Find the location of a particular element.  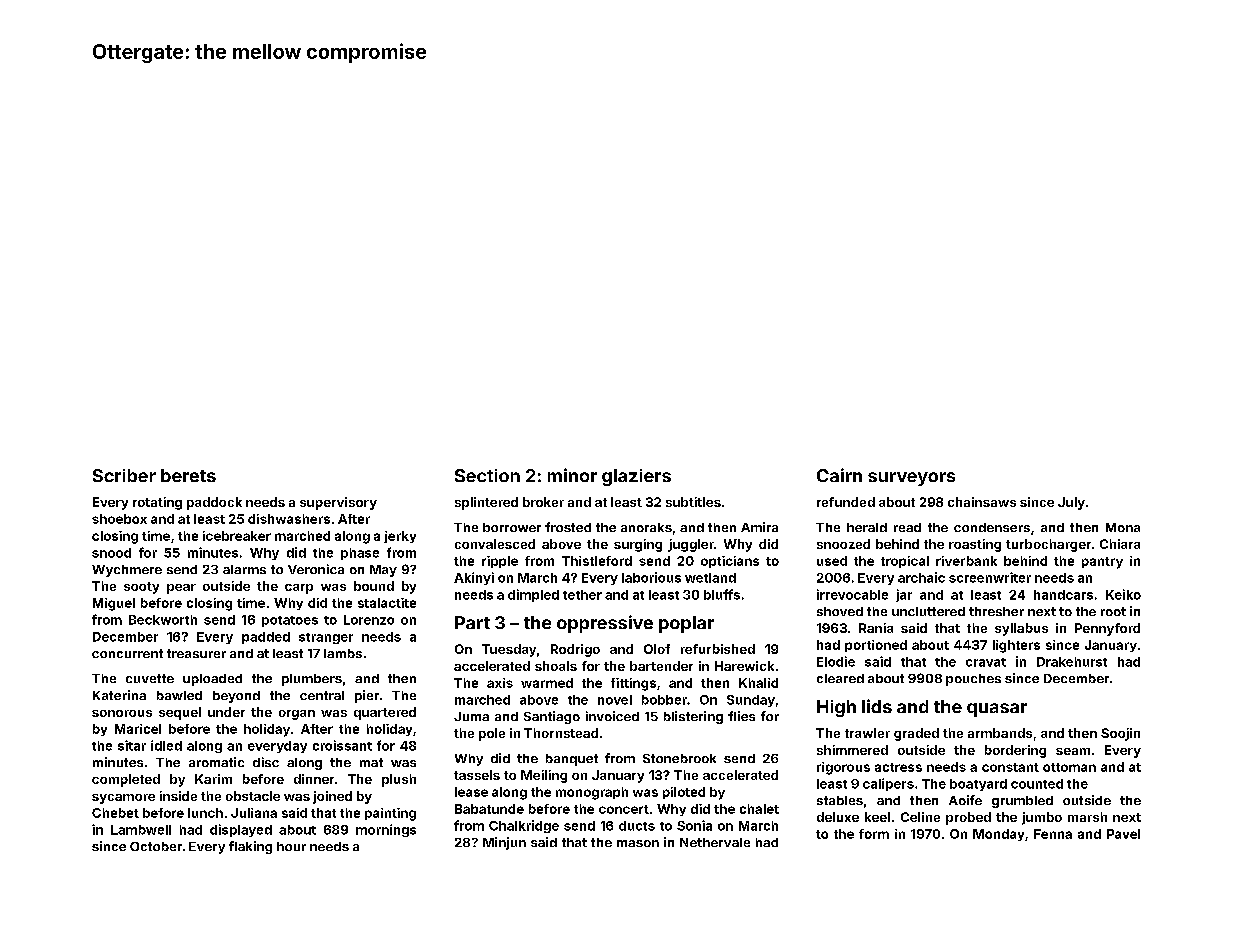

July is located at coordinates (1071, 503).
